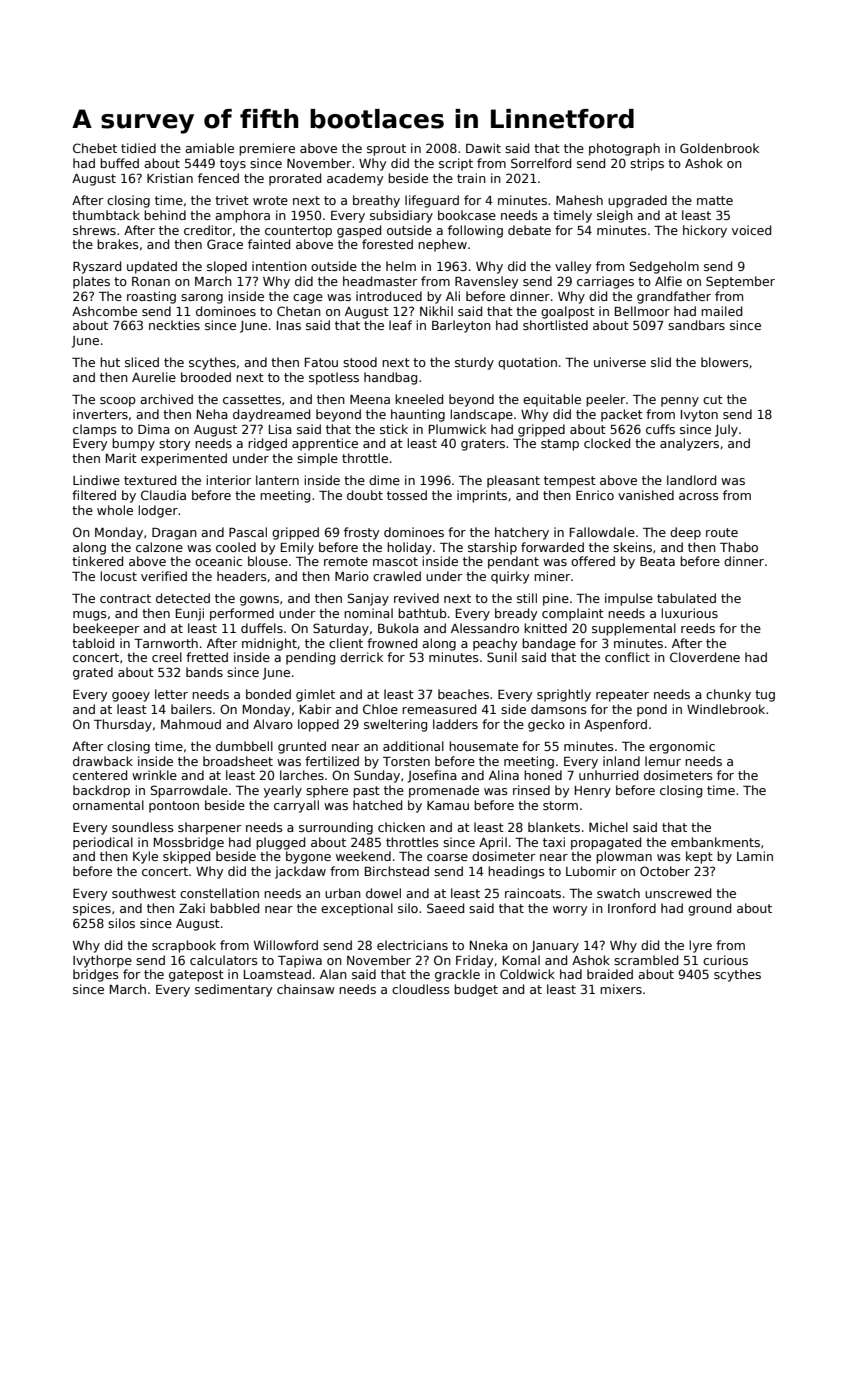 This screenshot has height=1400, width=849. Describe the element at coordinates (486, 282) in the screenshot. I see `Ravensley` at that location.
